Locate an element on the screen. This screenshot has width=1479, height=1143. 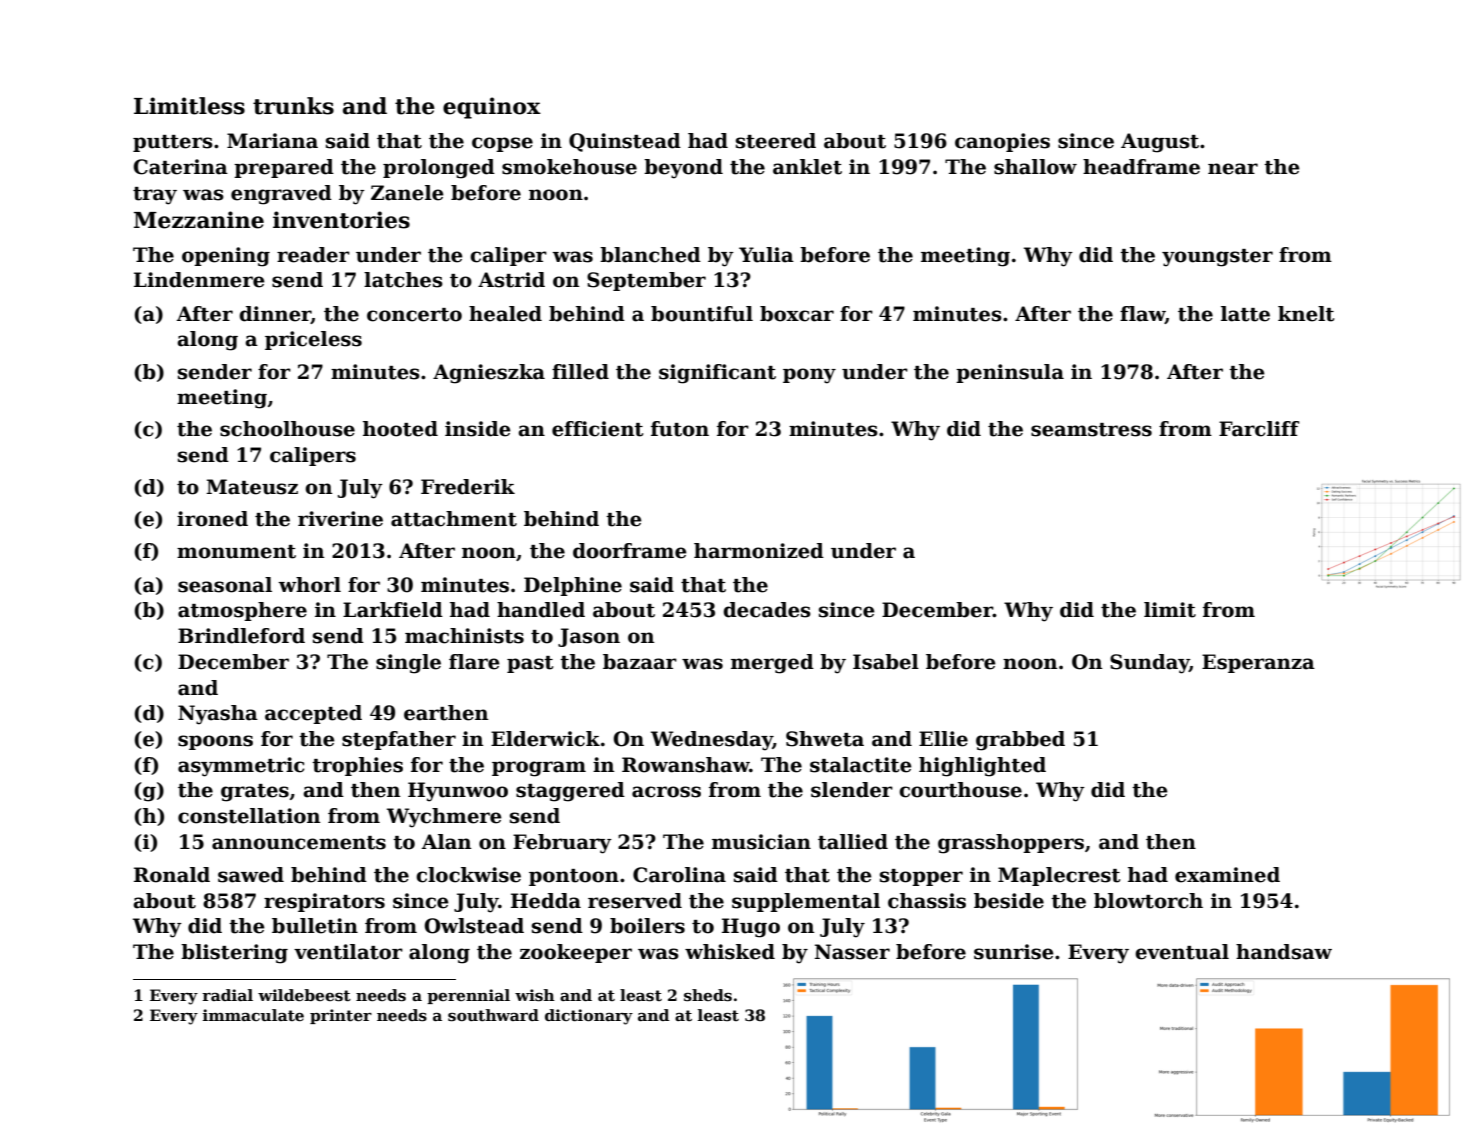
trunks is located at coordinates (293, 106).
